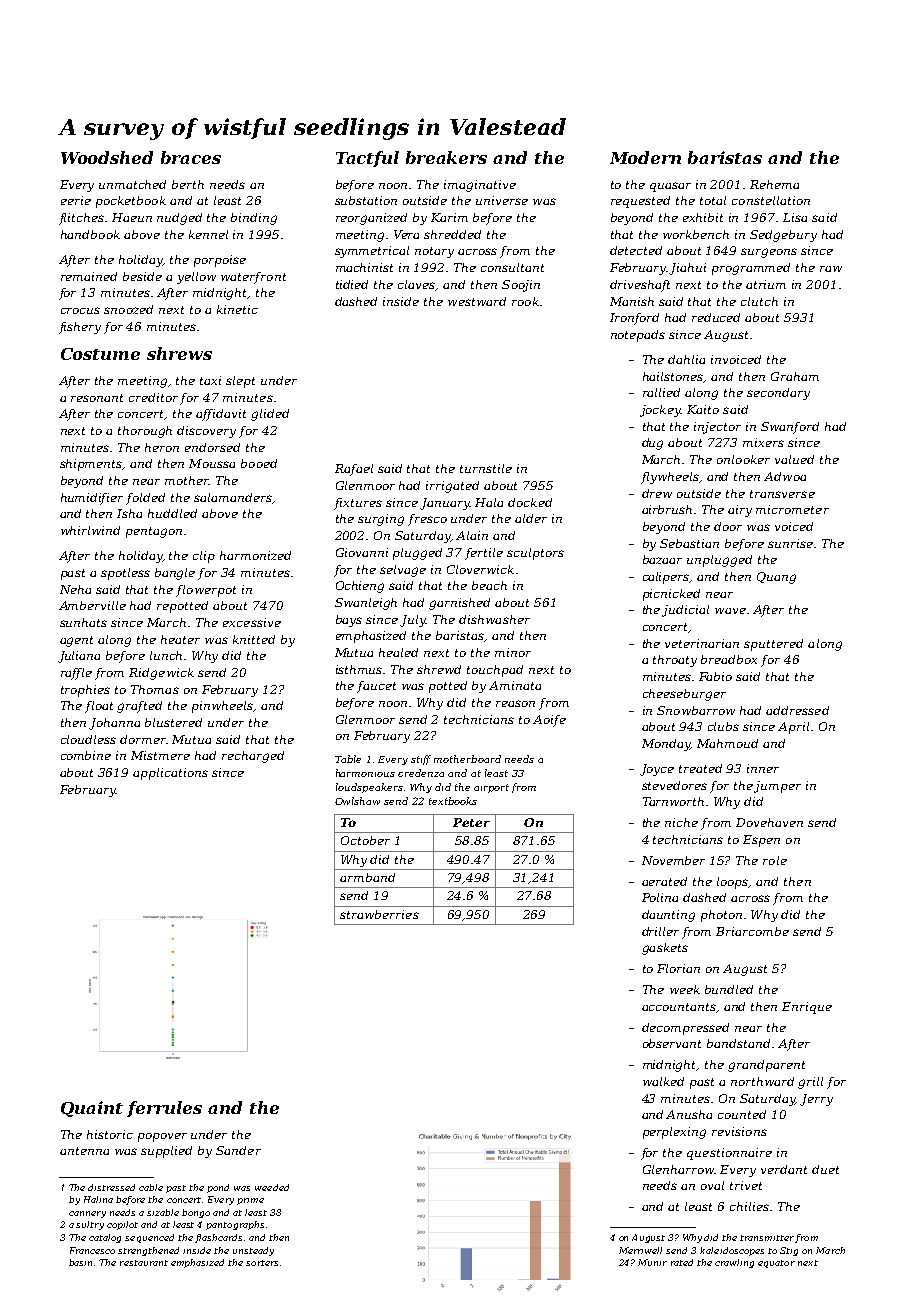 Image resolution: width=908 pixels, height=1316 pixels. Describe the element at coordinates (674, 1133) in the screenshot. I see `perplexing` at that location.
